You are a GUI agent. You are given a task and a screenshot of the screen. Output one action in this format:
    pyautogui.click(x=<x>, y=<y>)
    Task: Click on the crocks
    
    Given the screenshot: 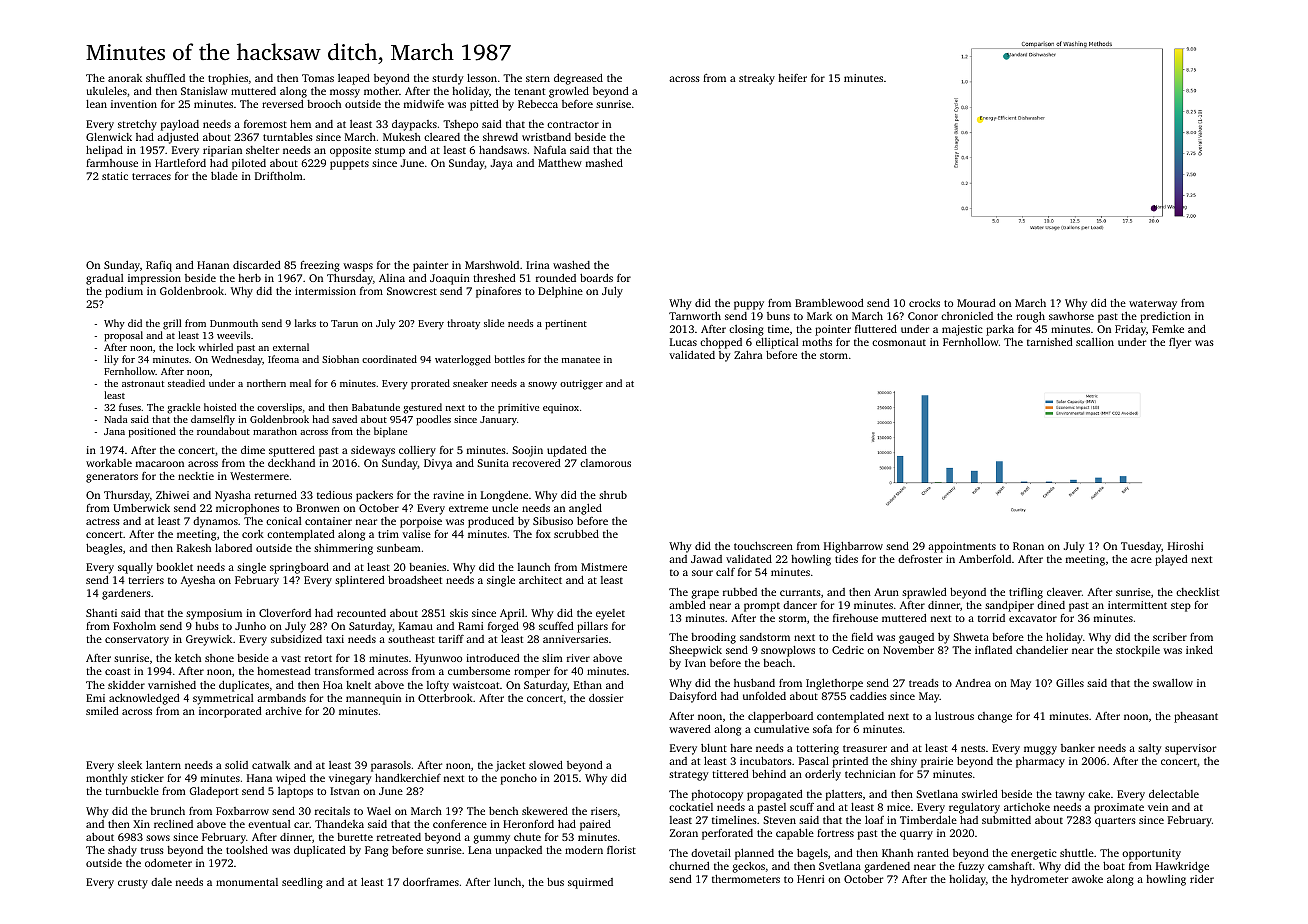 What is the action you would take?
    pyautogui.click(x=924, y=303)
